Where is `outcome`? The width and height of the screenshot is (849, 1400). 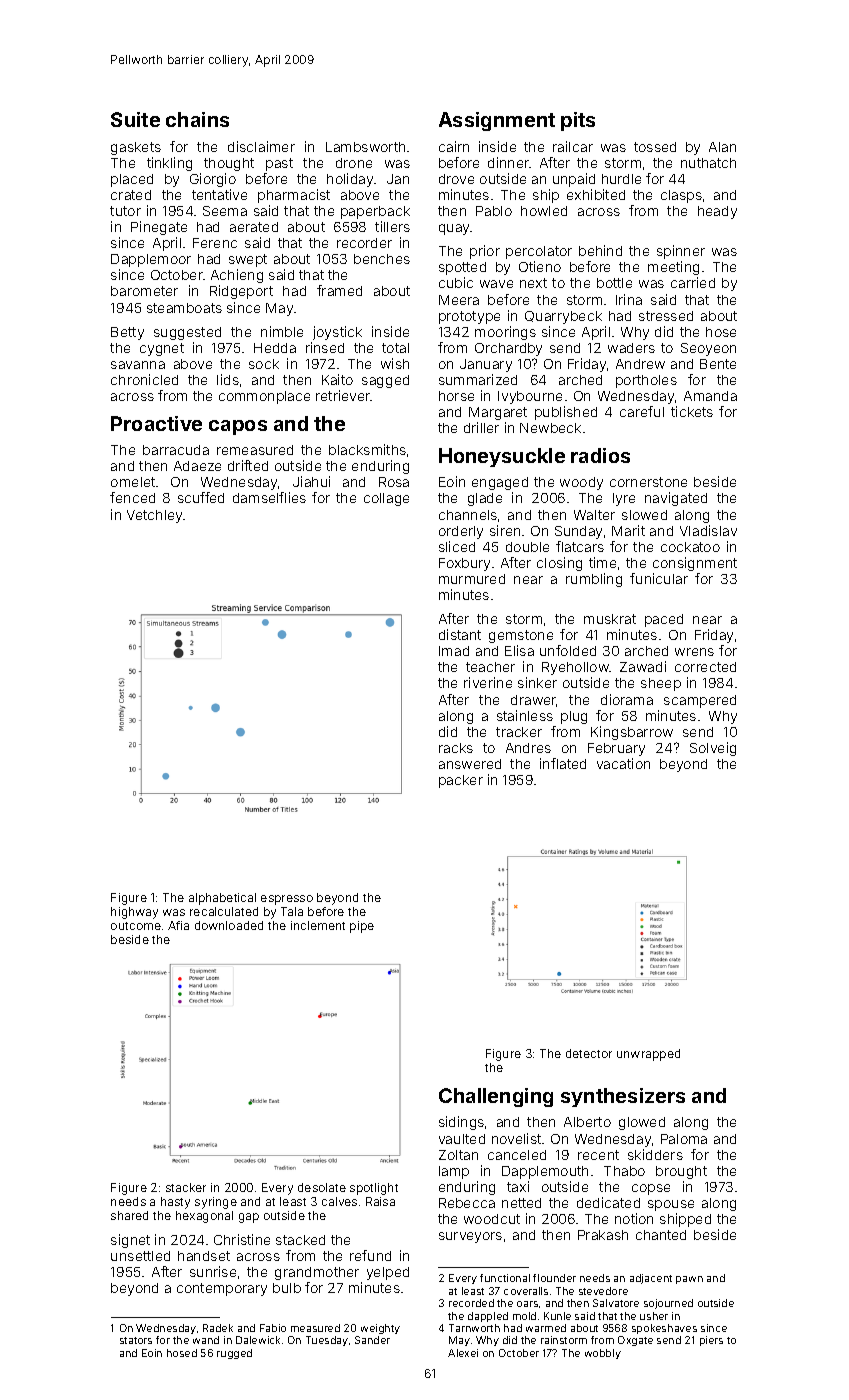
outcome is located at coordinates (136, 926).
